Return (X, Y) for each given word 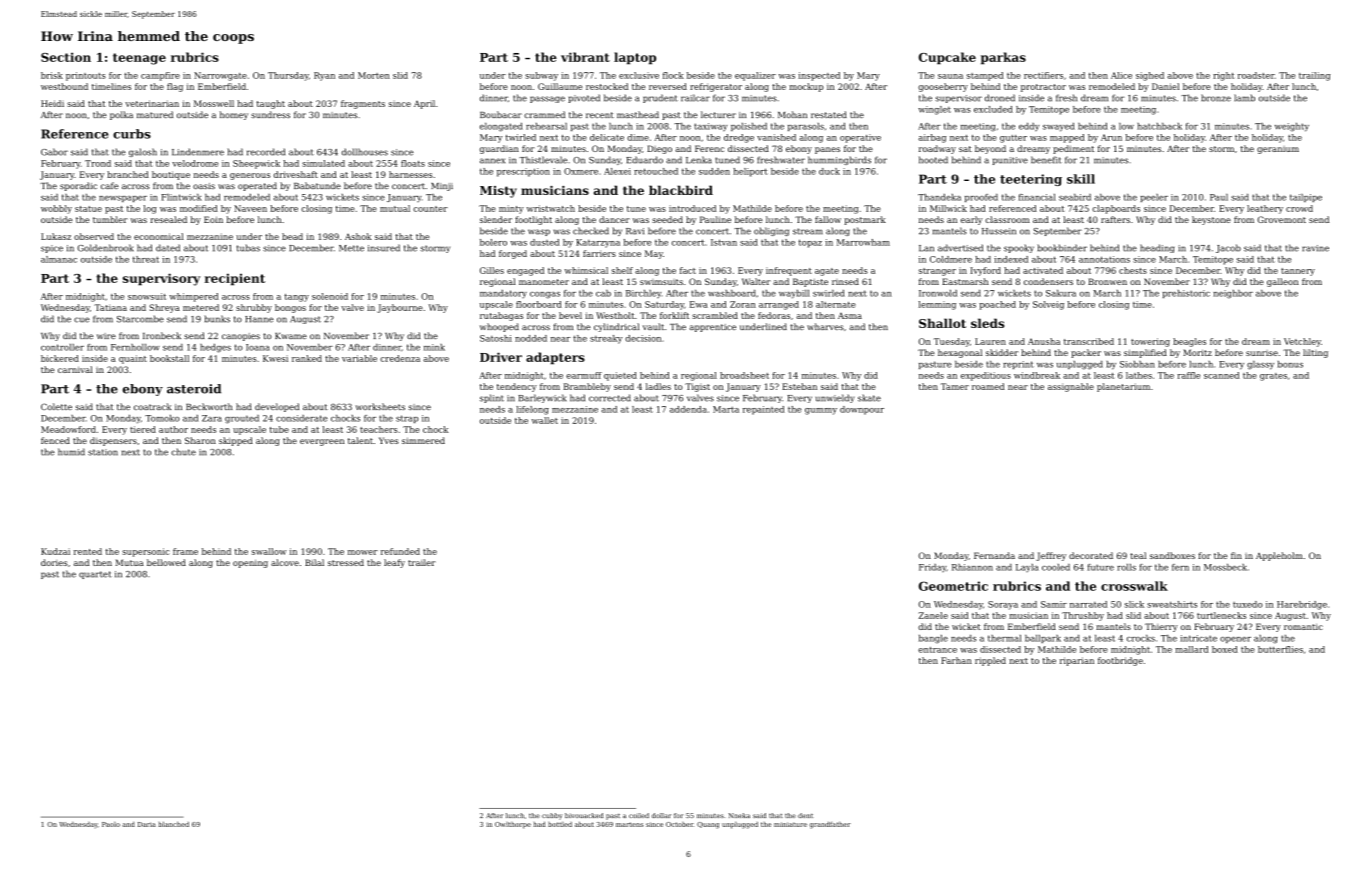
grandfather (830, 825)
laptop (635, 58)
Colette (56, 406)
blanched (173, 824)
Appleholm (1279, 556)
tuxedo (1248, 604)
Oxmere (581, 171)
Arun (1111, 137)
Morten (374, 75)
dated (168, 248)
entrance (937, 650)
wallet (545, 420)
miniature (790, 824)
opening (250, 564)
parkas (1003, 58)
